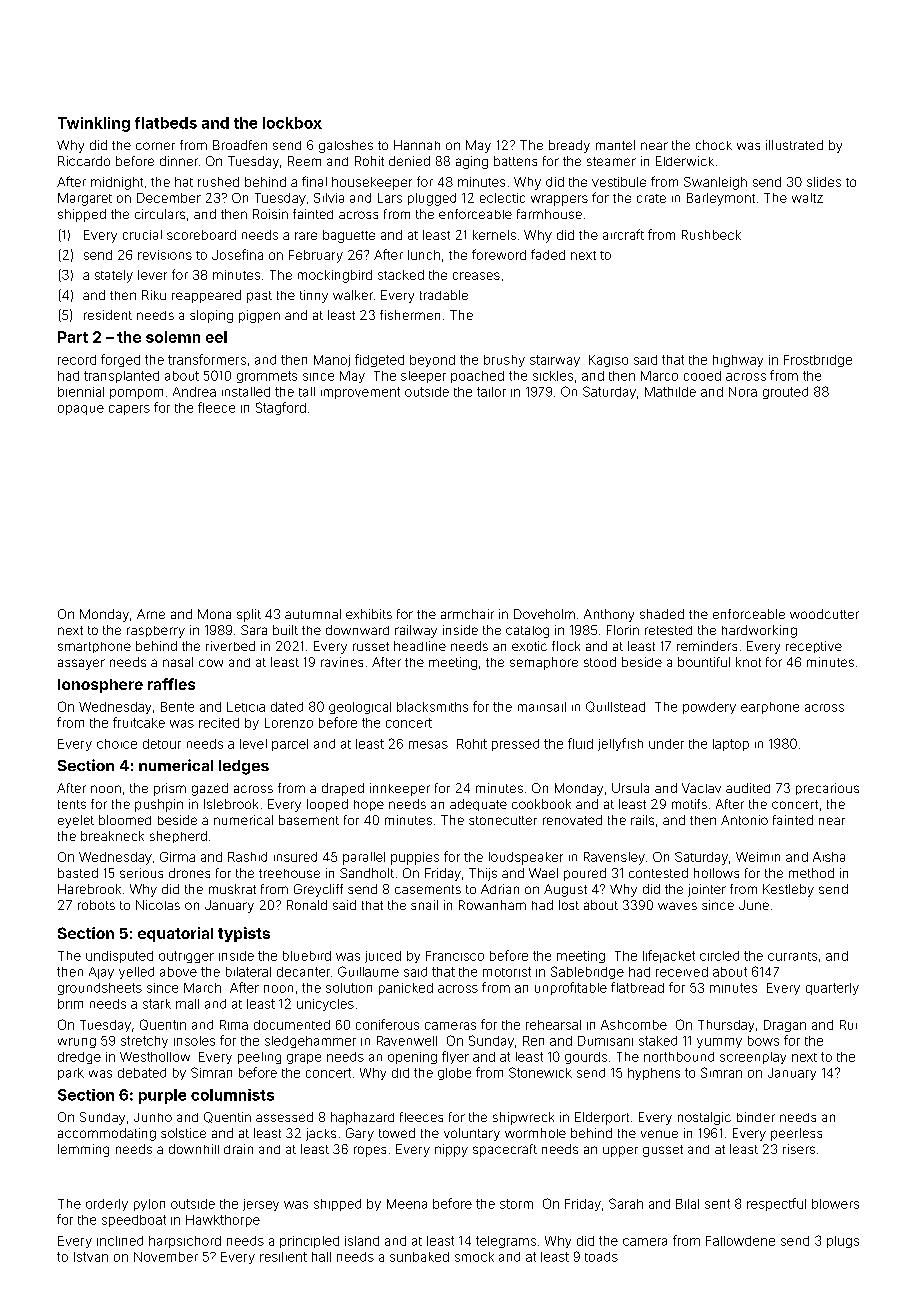 This screenshot has width=924, height=1308. I want to click on sunbaked, so click(419, 1257).
